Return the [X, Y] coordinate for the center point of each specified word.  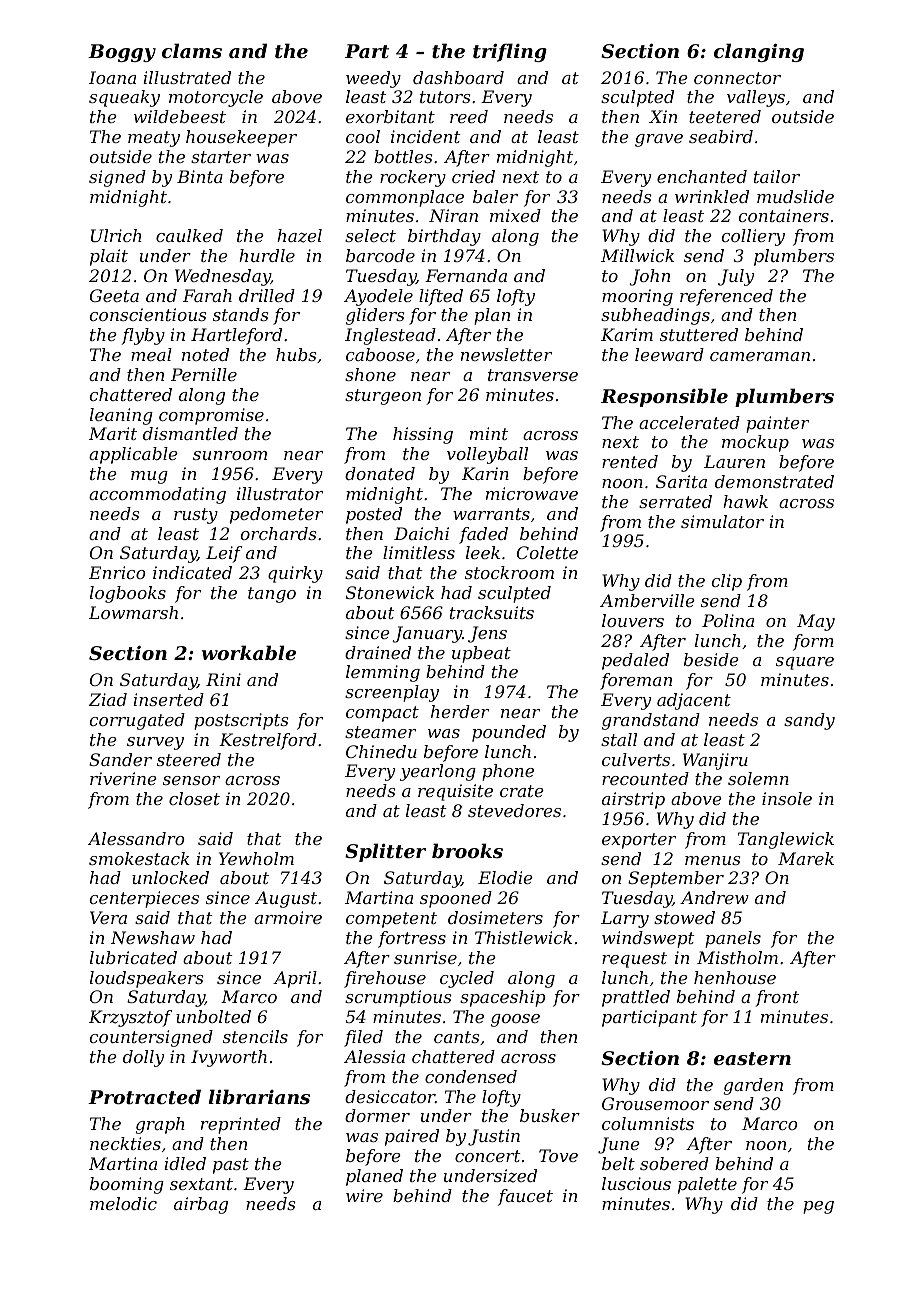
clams [192, 50]
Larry [625, 919]
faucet [525, 1197]
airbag [201, 1205]
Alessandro [136, 838]
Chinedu [381, 751]
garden [753, 1086]
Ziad [107, 699]
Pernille [204, 374]
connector [737, 78]
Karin [485, 473]
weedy [373, 79]
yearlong [438, 772]
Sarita [681, 481]
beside [711, 659]
